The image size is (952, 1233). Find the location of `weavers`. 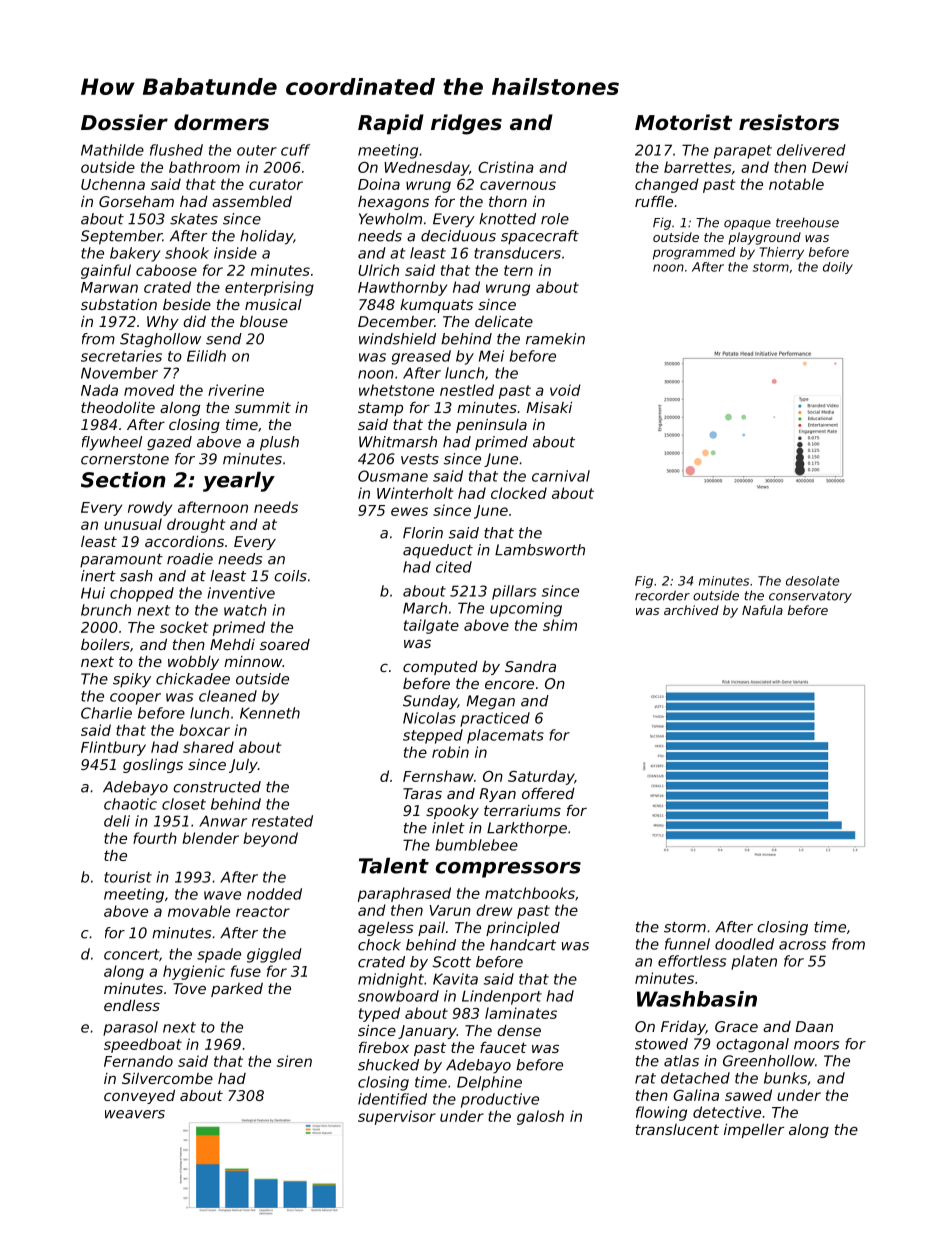

weavers is located at coordinates (135, 1114).
